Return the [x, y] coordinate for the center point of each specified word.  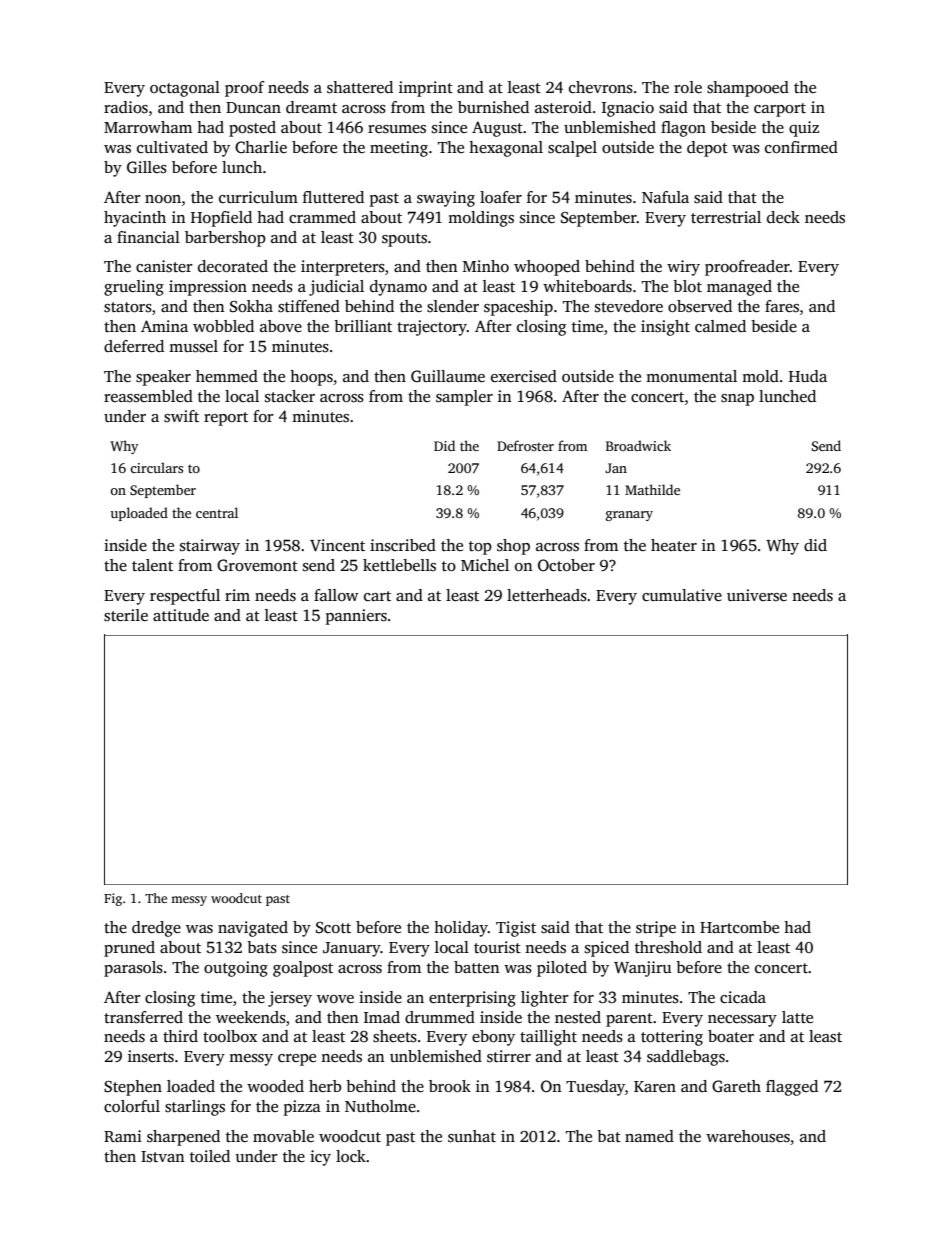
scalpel [572, 149]
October [566, 565]
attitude [181, 615]
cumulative [682, 595]
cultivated [172, 147]
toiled [210, 1156]
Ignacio [628, 109]
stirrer [509, 1056]
